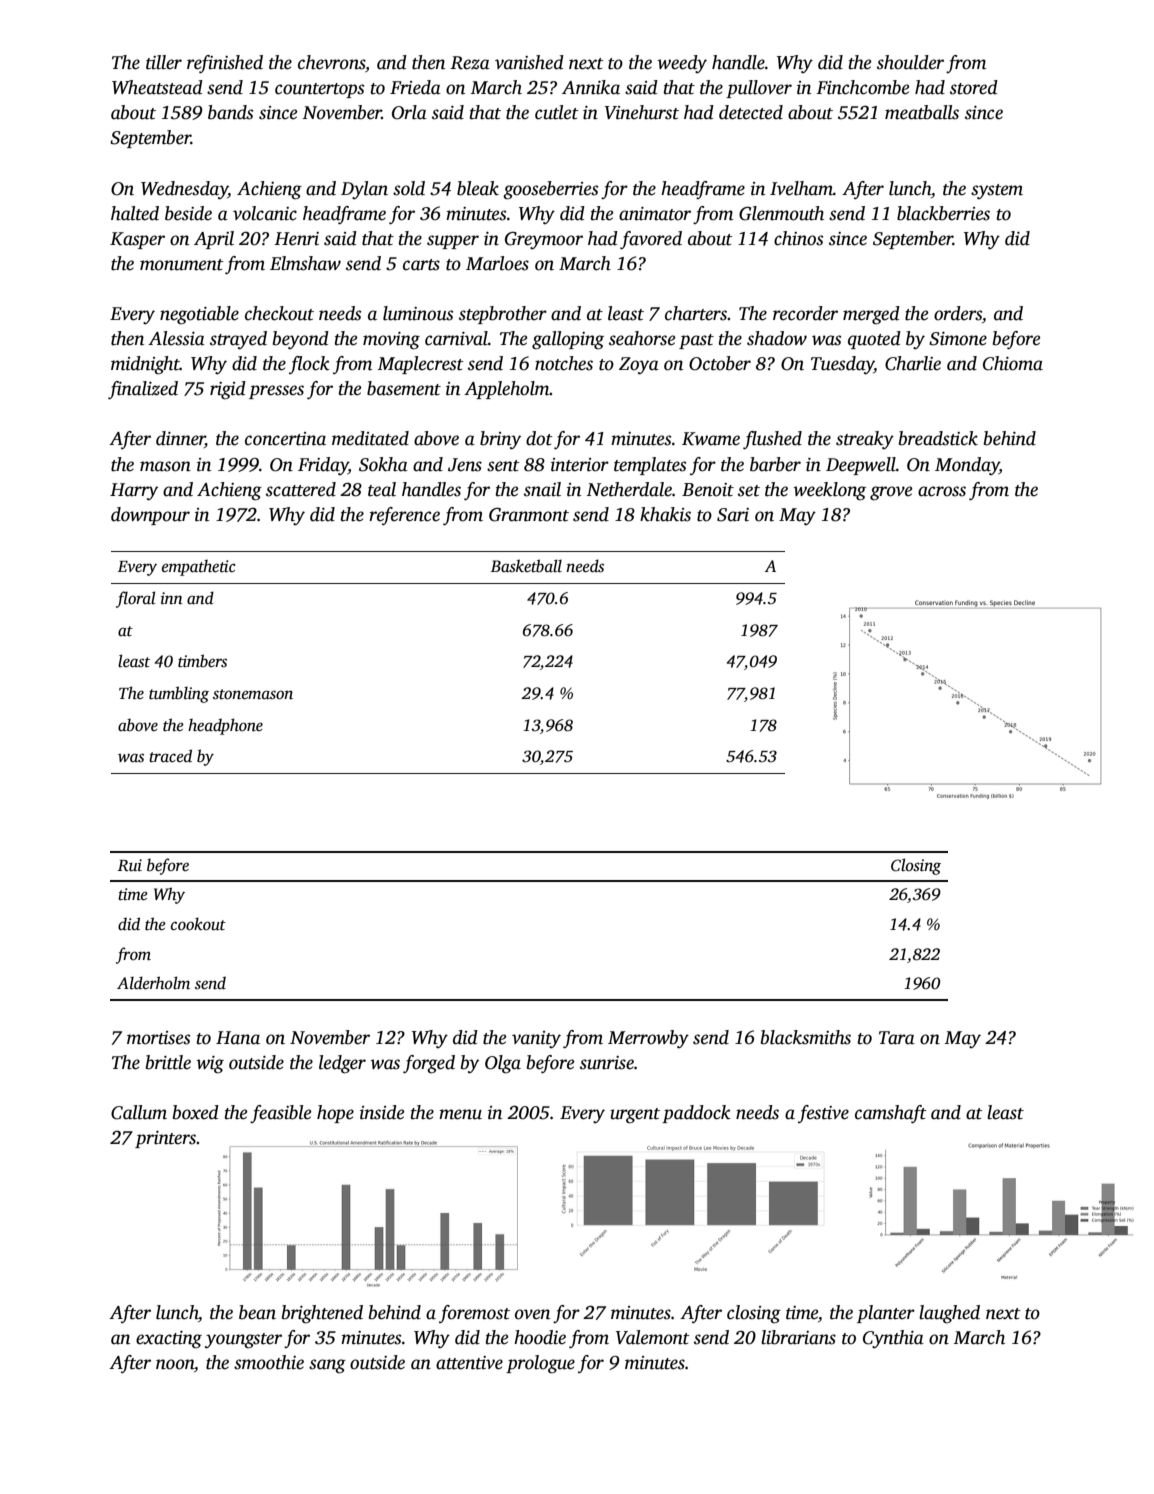  Describe the element at coordinates (526, 566) in the screenshot. I see `Basketball` at that location.
